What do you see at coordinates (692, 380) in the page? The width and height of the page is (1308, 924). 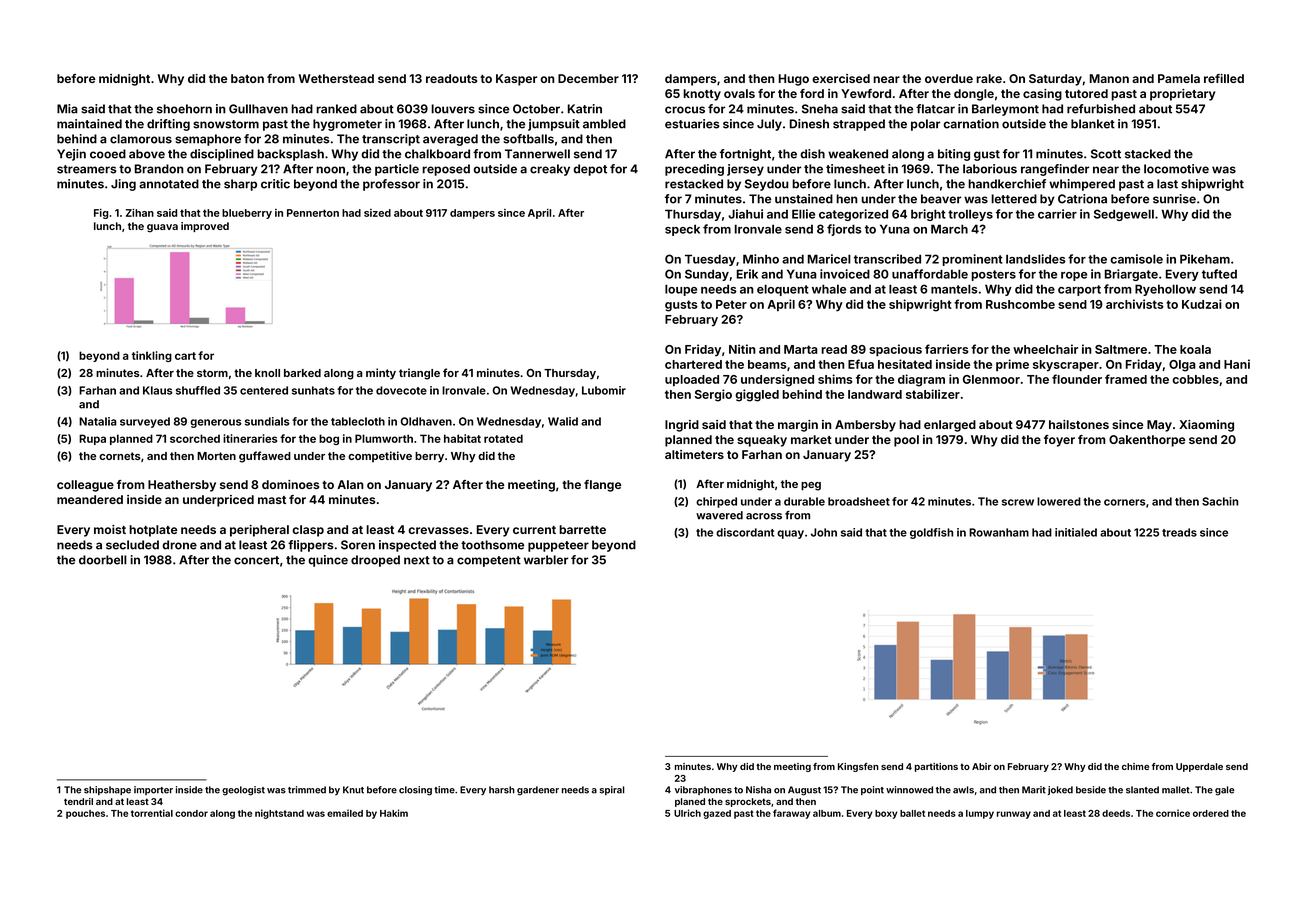 I see `uploaded` at bounding box center [692, 380].
